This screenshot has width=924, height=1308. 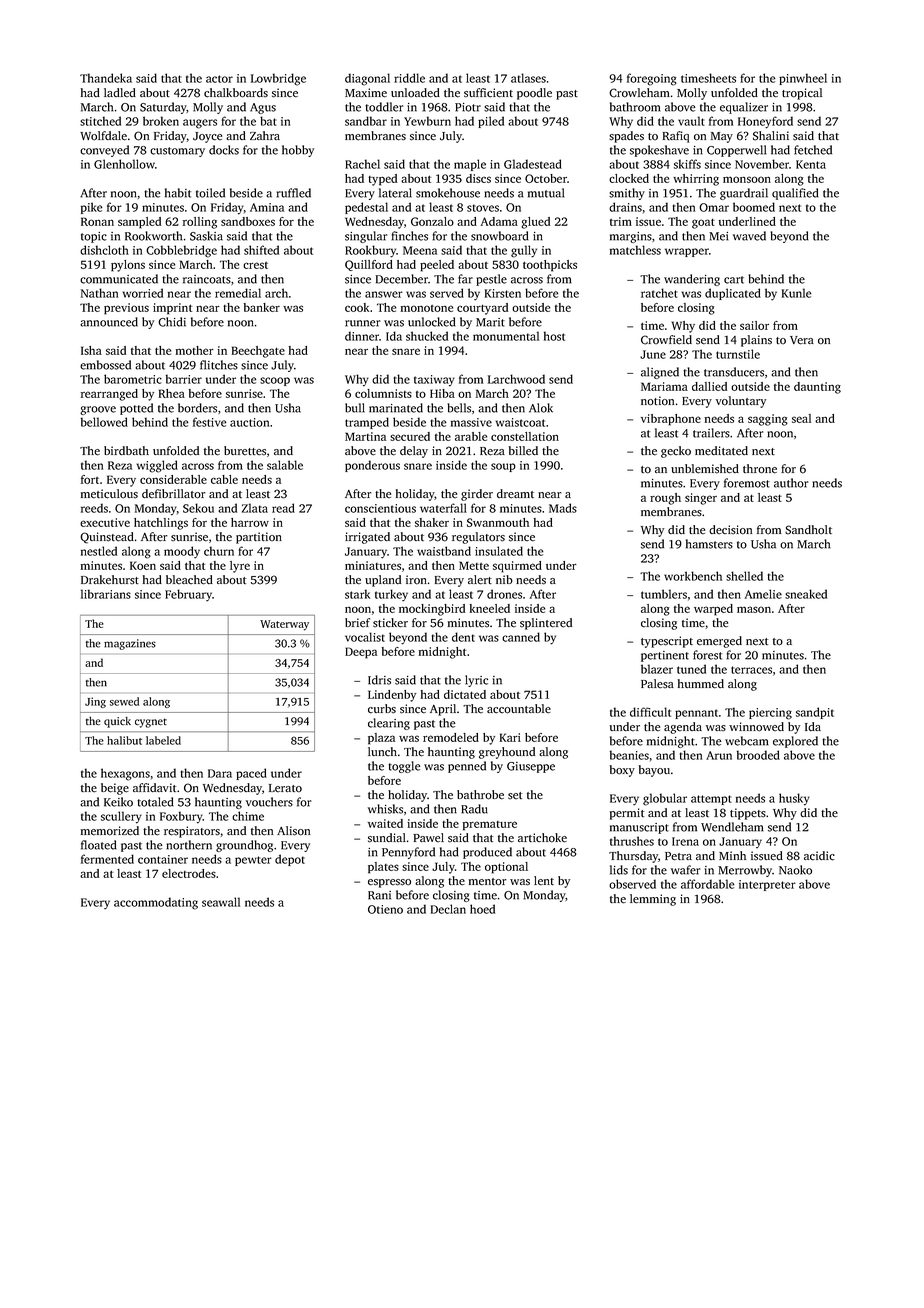 What do you see at coordinates (653, 900) in the screenshot?
I see `lemming` at bounding box center [653, 900].
